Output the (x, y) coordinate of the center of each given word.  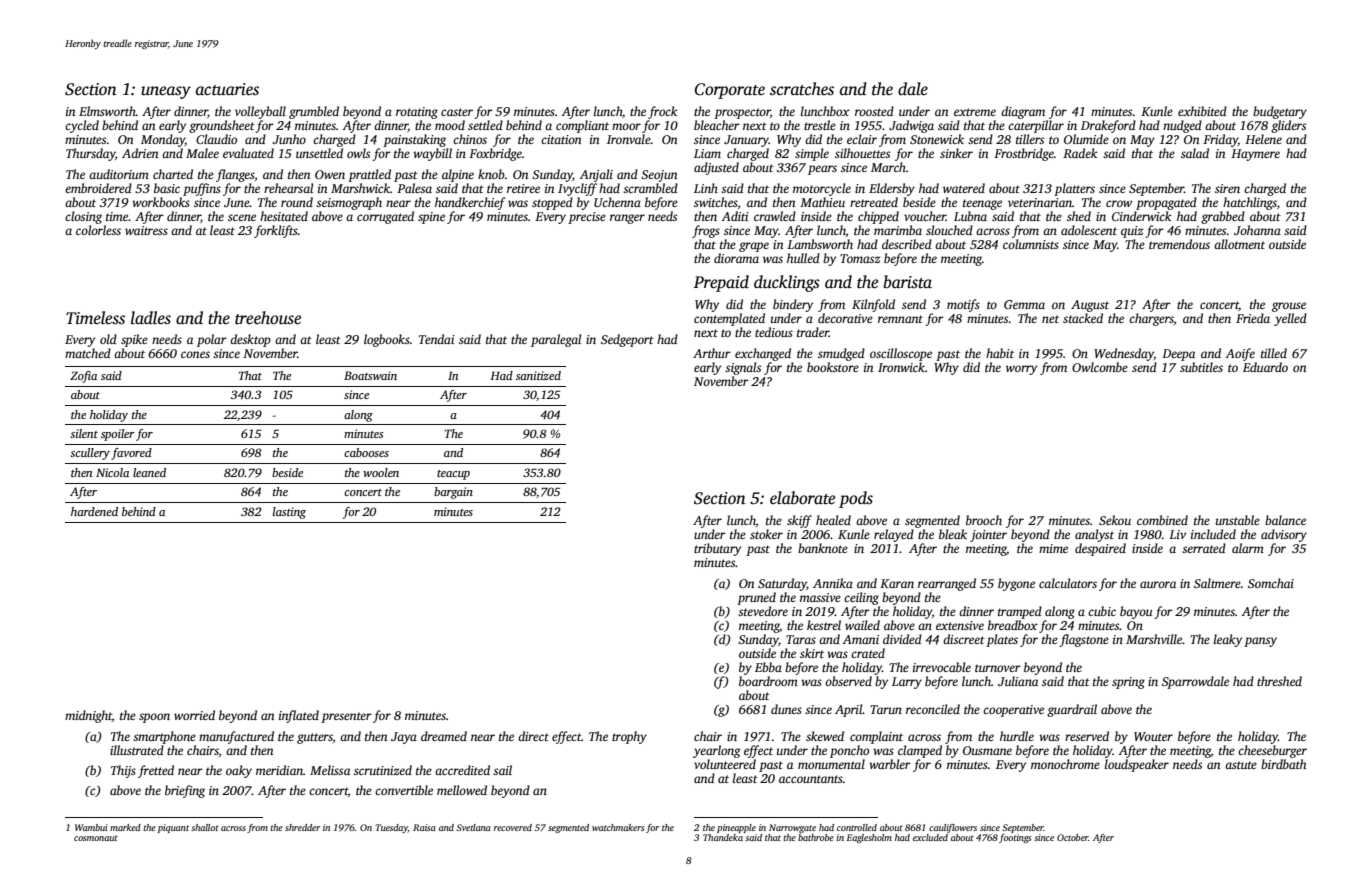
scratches (802, 89)
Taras (801, 639)
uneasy (166, 92)
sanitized (538, 375)
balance (1285, 520)
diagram (1023, 112)
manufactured (236, 737)
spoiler (118, 435)
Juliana (1018, 681)
